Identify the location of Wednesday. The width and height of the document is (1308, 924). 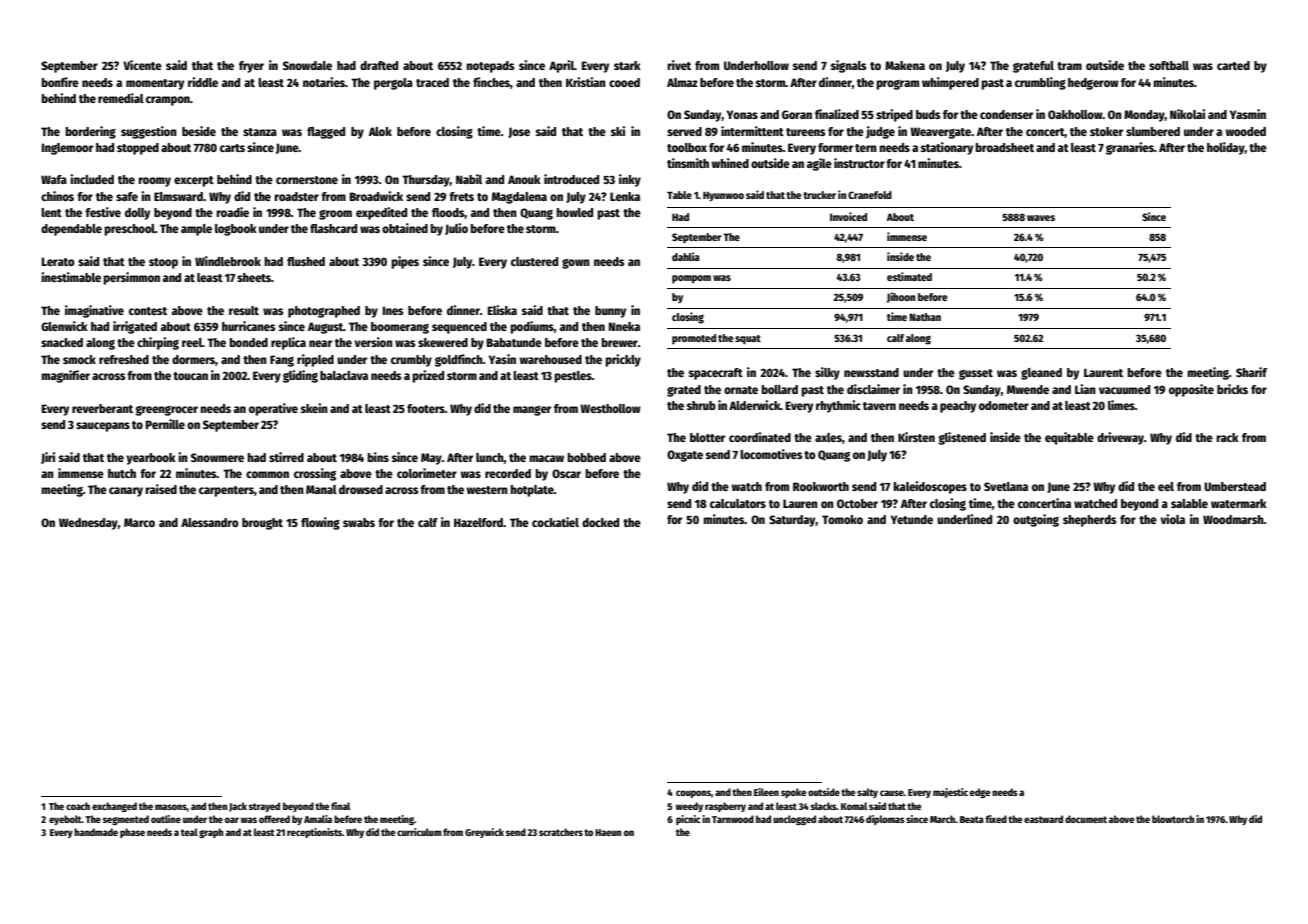
(88, 524).
